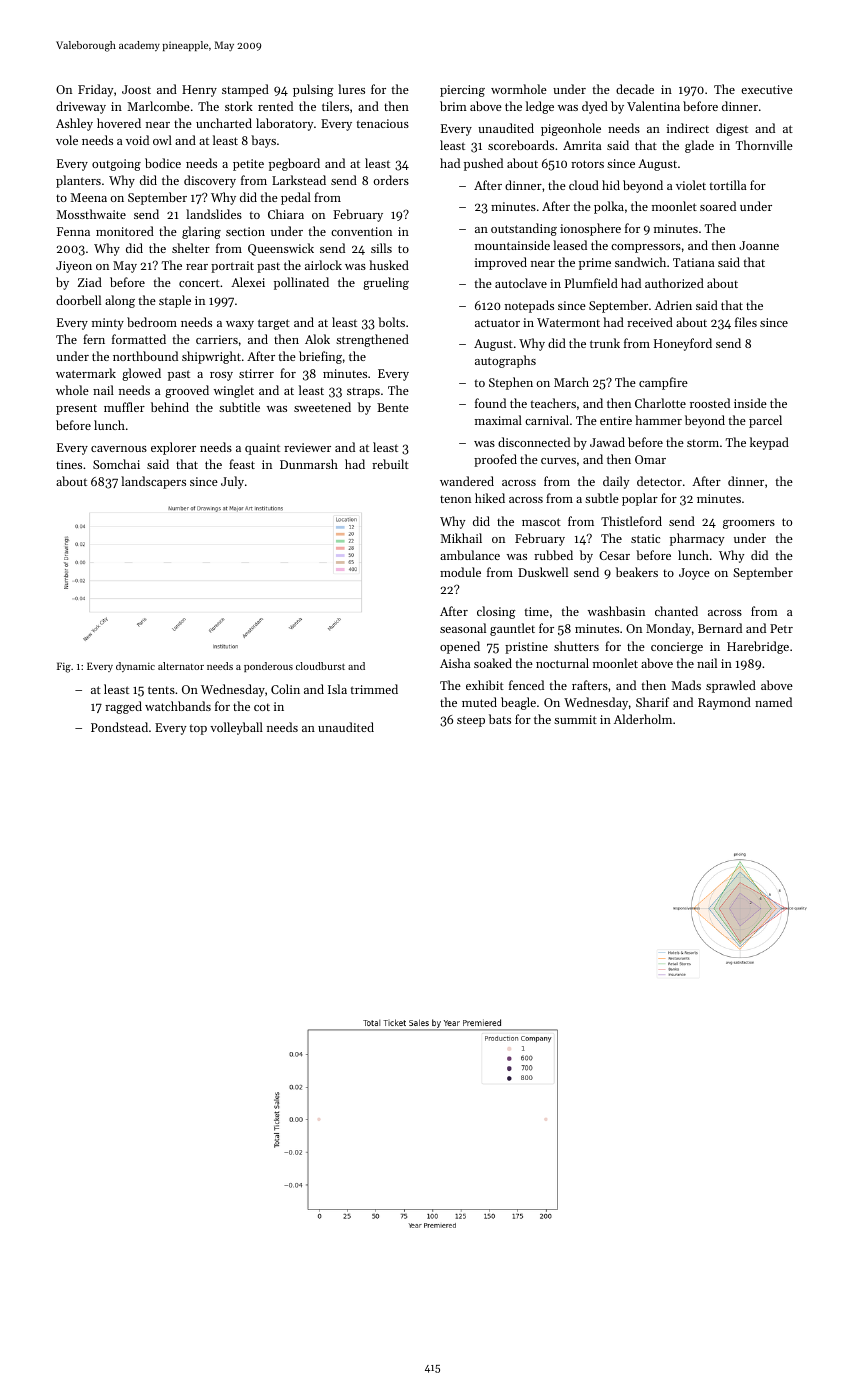  What do you see at coordinates (576, 646) in the screenshot?
I see `shutters` at bounding box center [576, 646].
